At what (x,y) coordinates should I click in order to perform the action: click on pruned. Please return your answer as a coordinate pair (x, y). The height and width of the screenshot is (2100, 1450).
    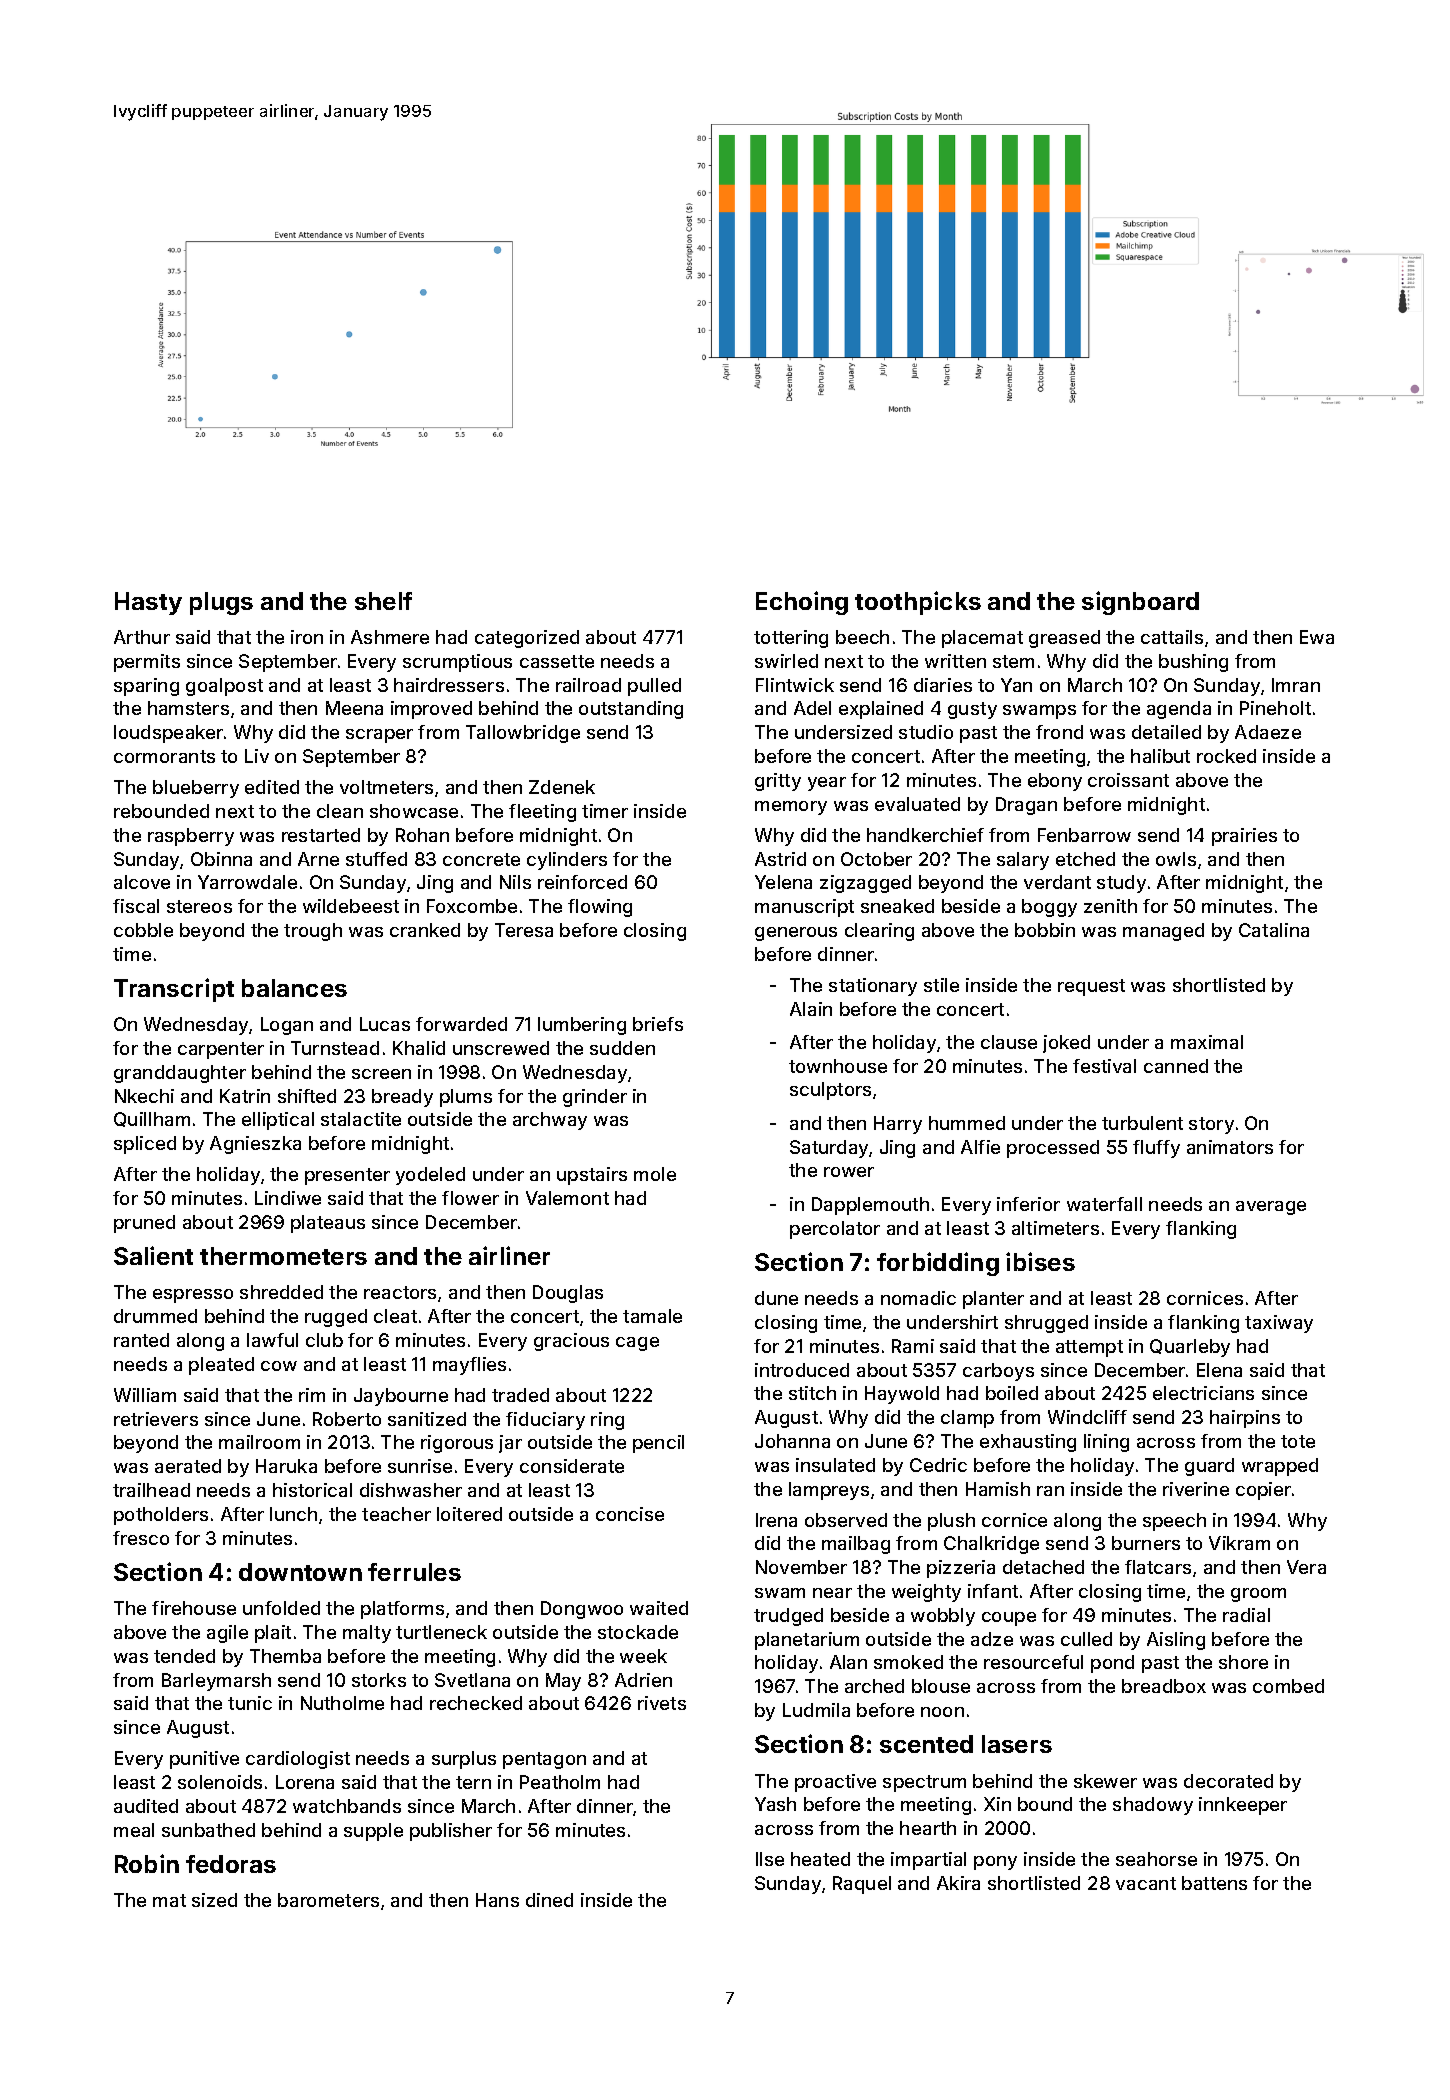
    Looking at the image, I should click on (144, 1224).
